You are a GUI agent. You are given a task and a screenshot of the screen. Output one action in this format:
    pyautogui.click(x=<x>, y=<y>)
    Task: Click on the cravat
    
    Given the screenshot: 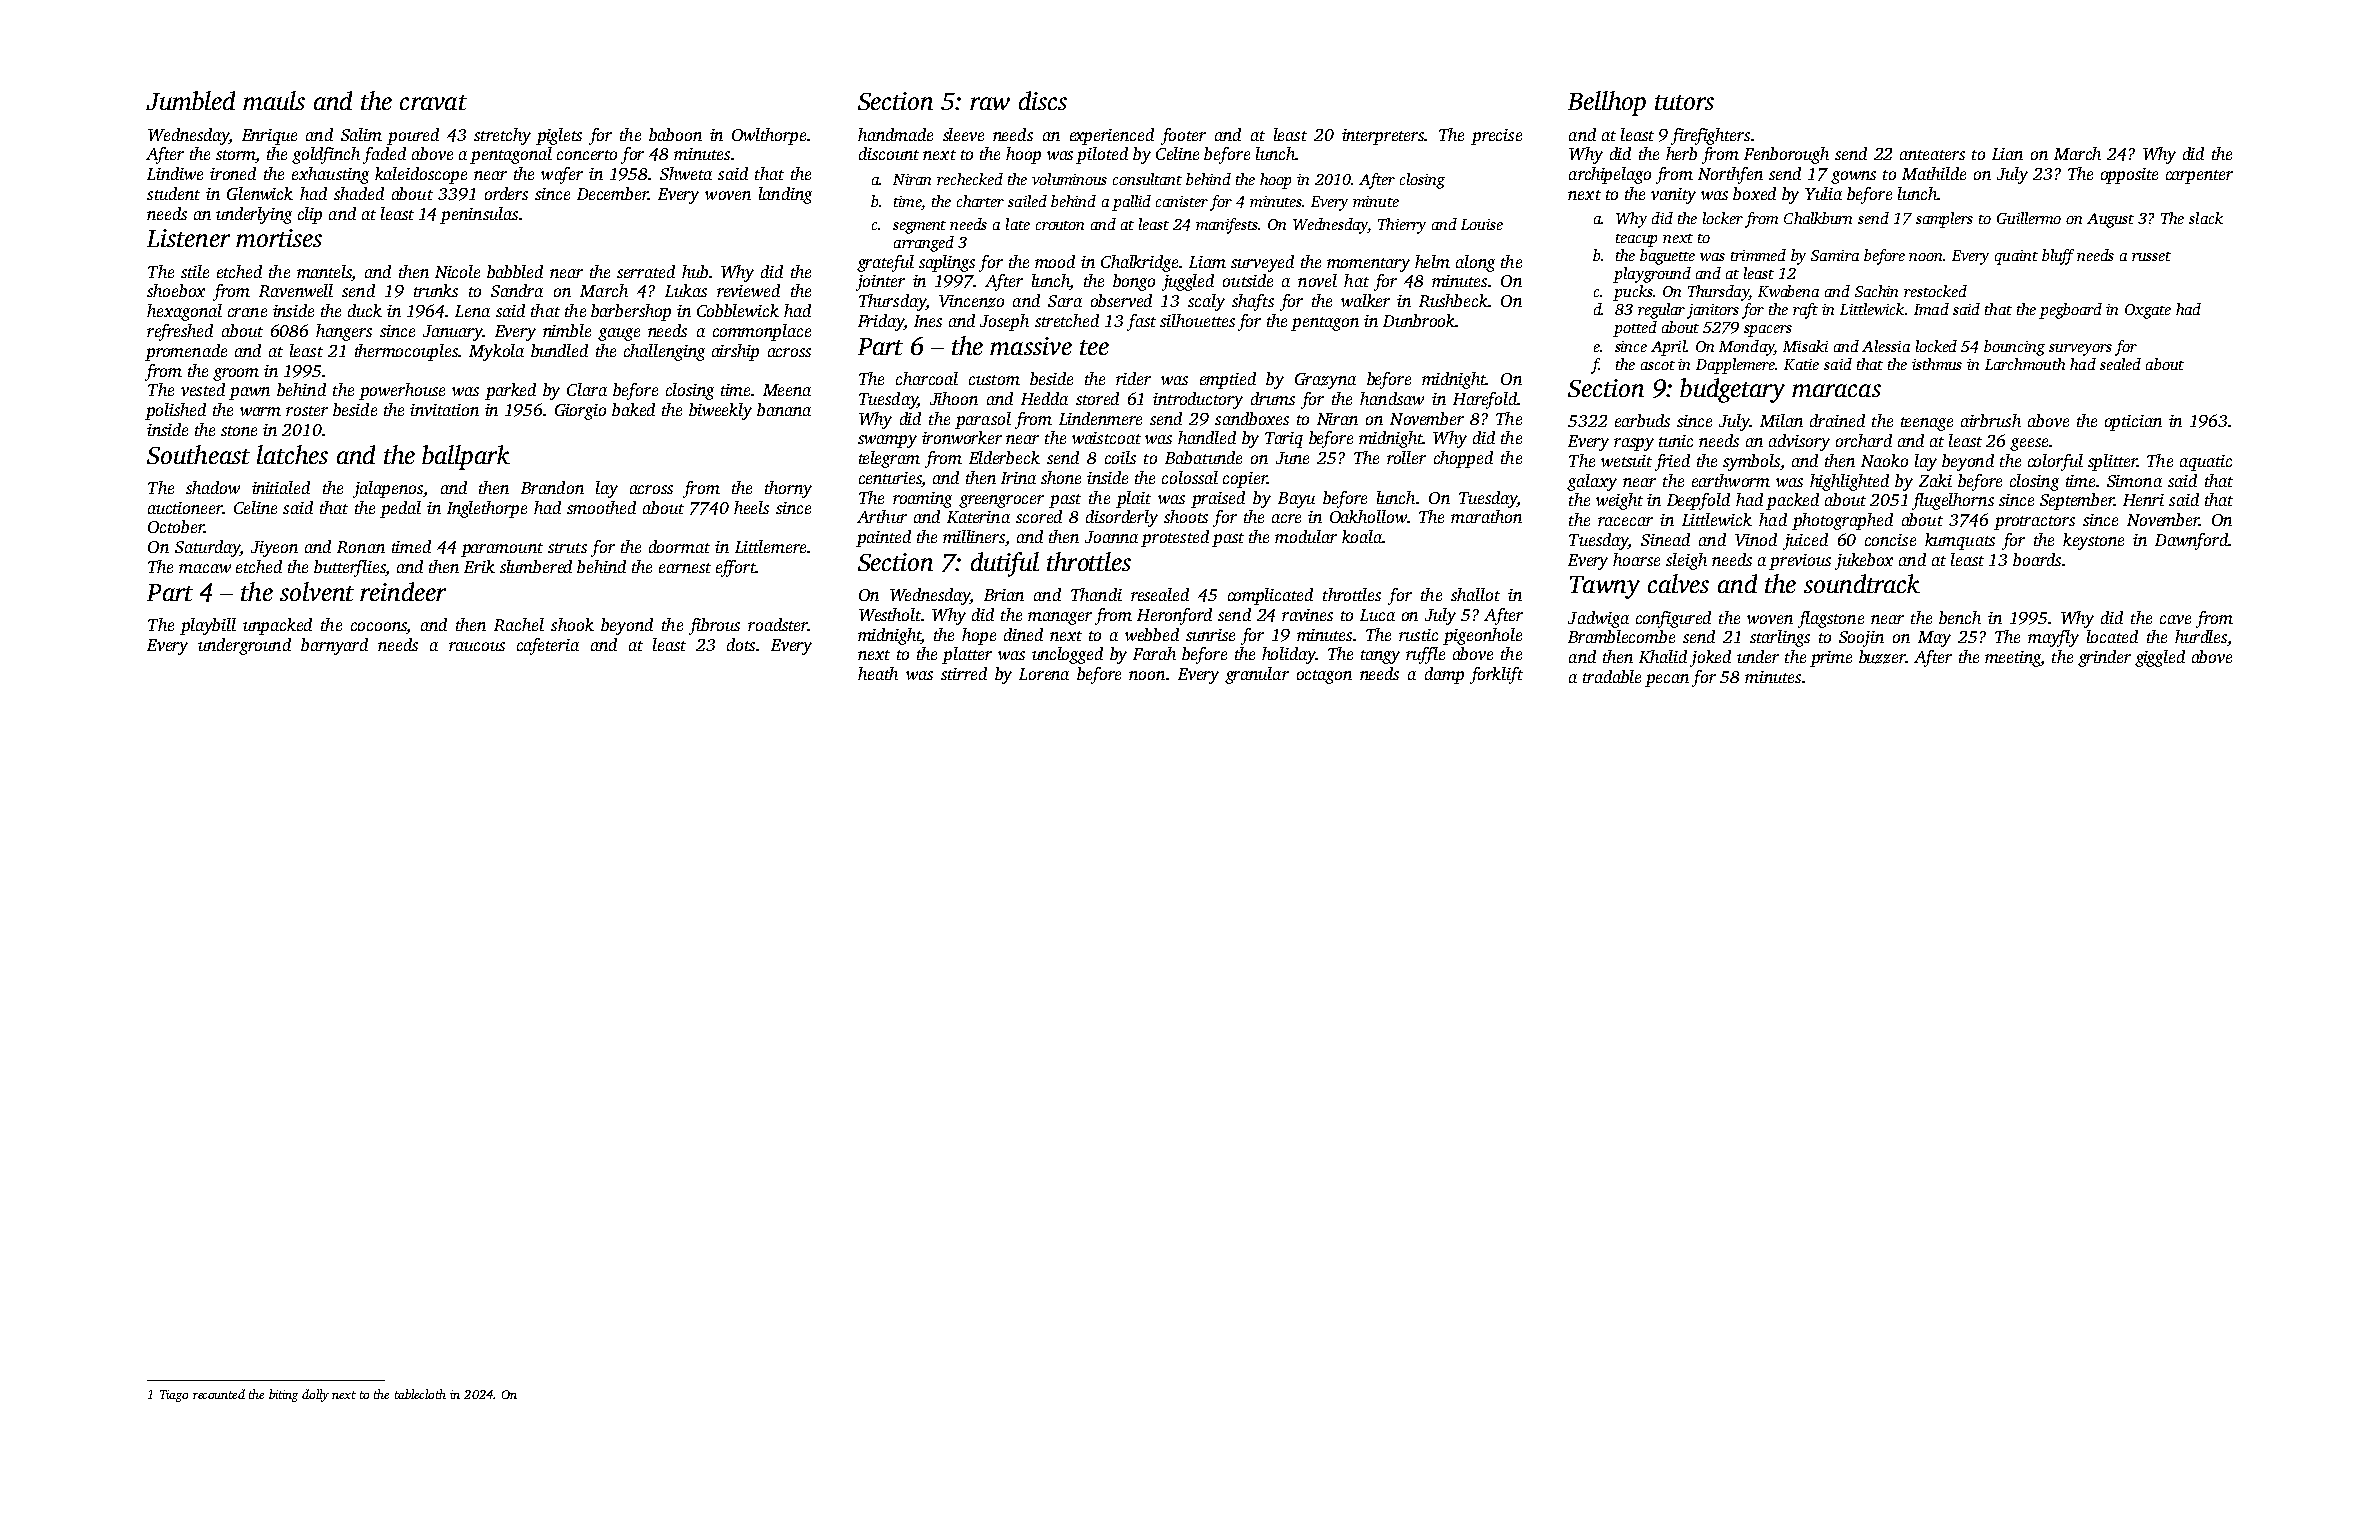 What is the action you would take?
    pyautogui.click(x=433, y=102)
